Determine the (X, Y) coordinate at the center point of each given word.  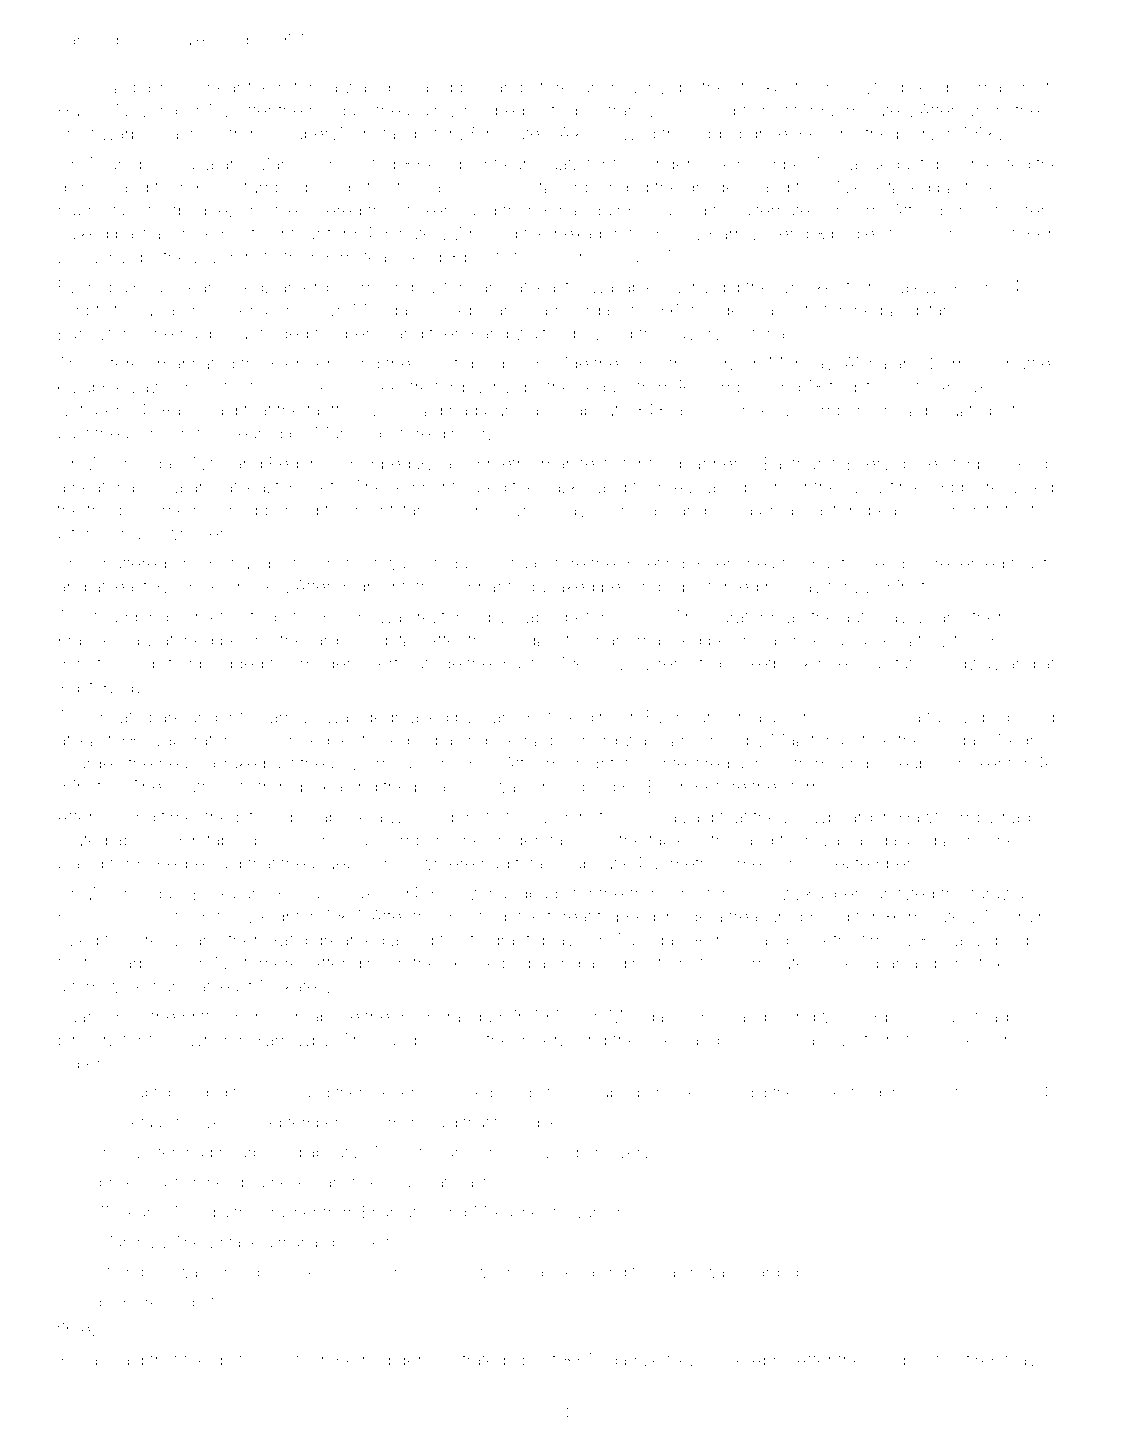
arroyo (295, 720)
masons (1009, 88)
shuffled (1029, 363)
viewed (627, 133)
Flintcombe (312, 1360)
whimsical (511, 1272)
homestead (841, 1092)
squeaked (556, 588)
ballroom (166, 87)
